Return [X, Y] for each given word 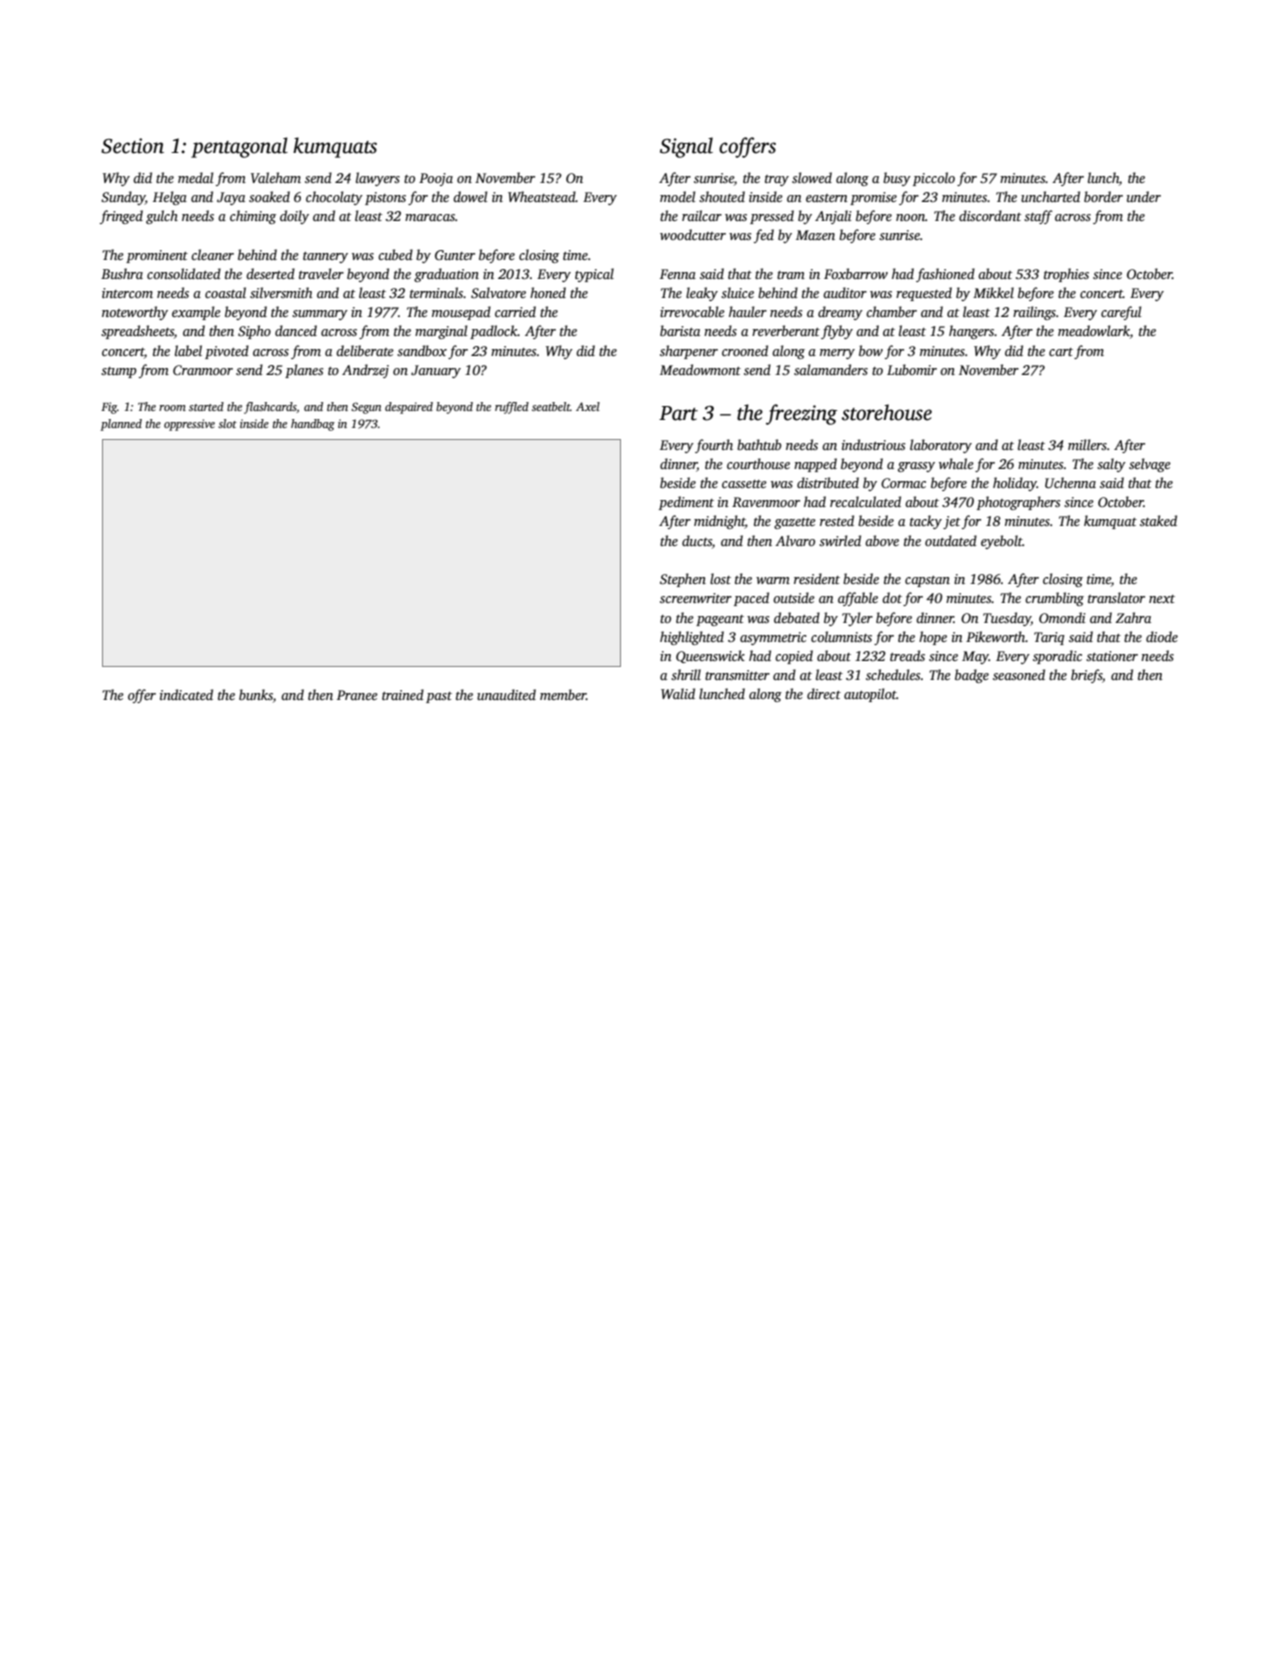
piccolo [934, 179]
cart [1061, 352]
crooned [745, 350]
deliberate [365, 350]
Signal [686, 147]
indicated [186, 694]
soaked [269, 196]
